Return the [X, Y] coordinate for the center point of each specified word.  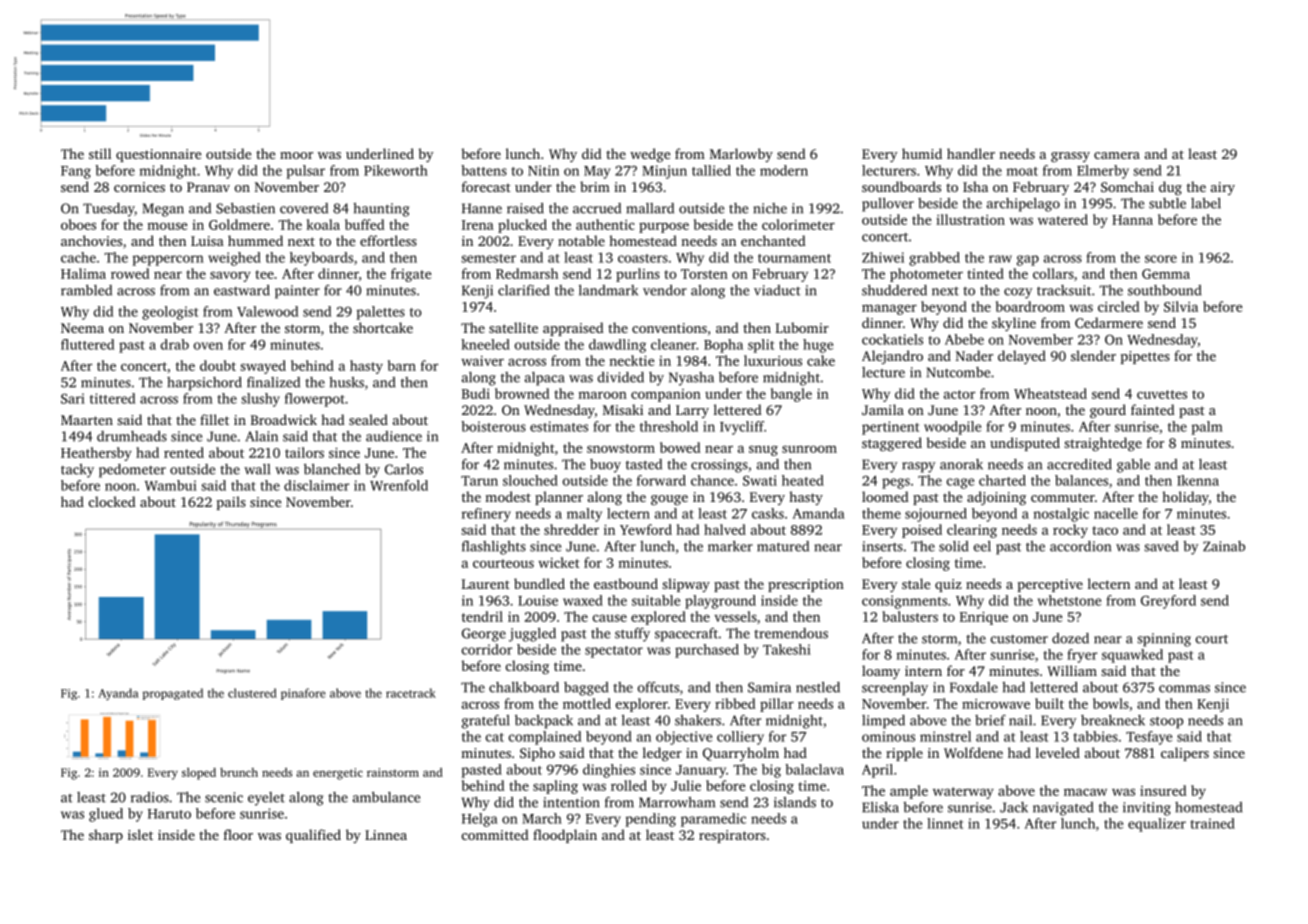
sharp [106, 836]
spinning [1164, 640]
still [100, 153]
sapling [555, 787]
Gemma [1166, 274]
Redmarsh [527, 273]
